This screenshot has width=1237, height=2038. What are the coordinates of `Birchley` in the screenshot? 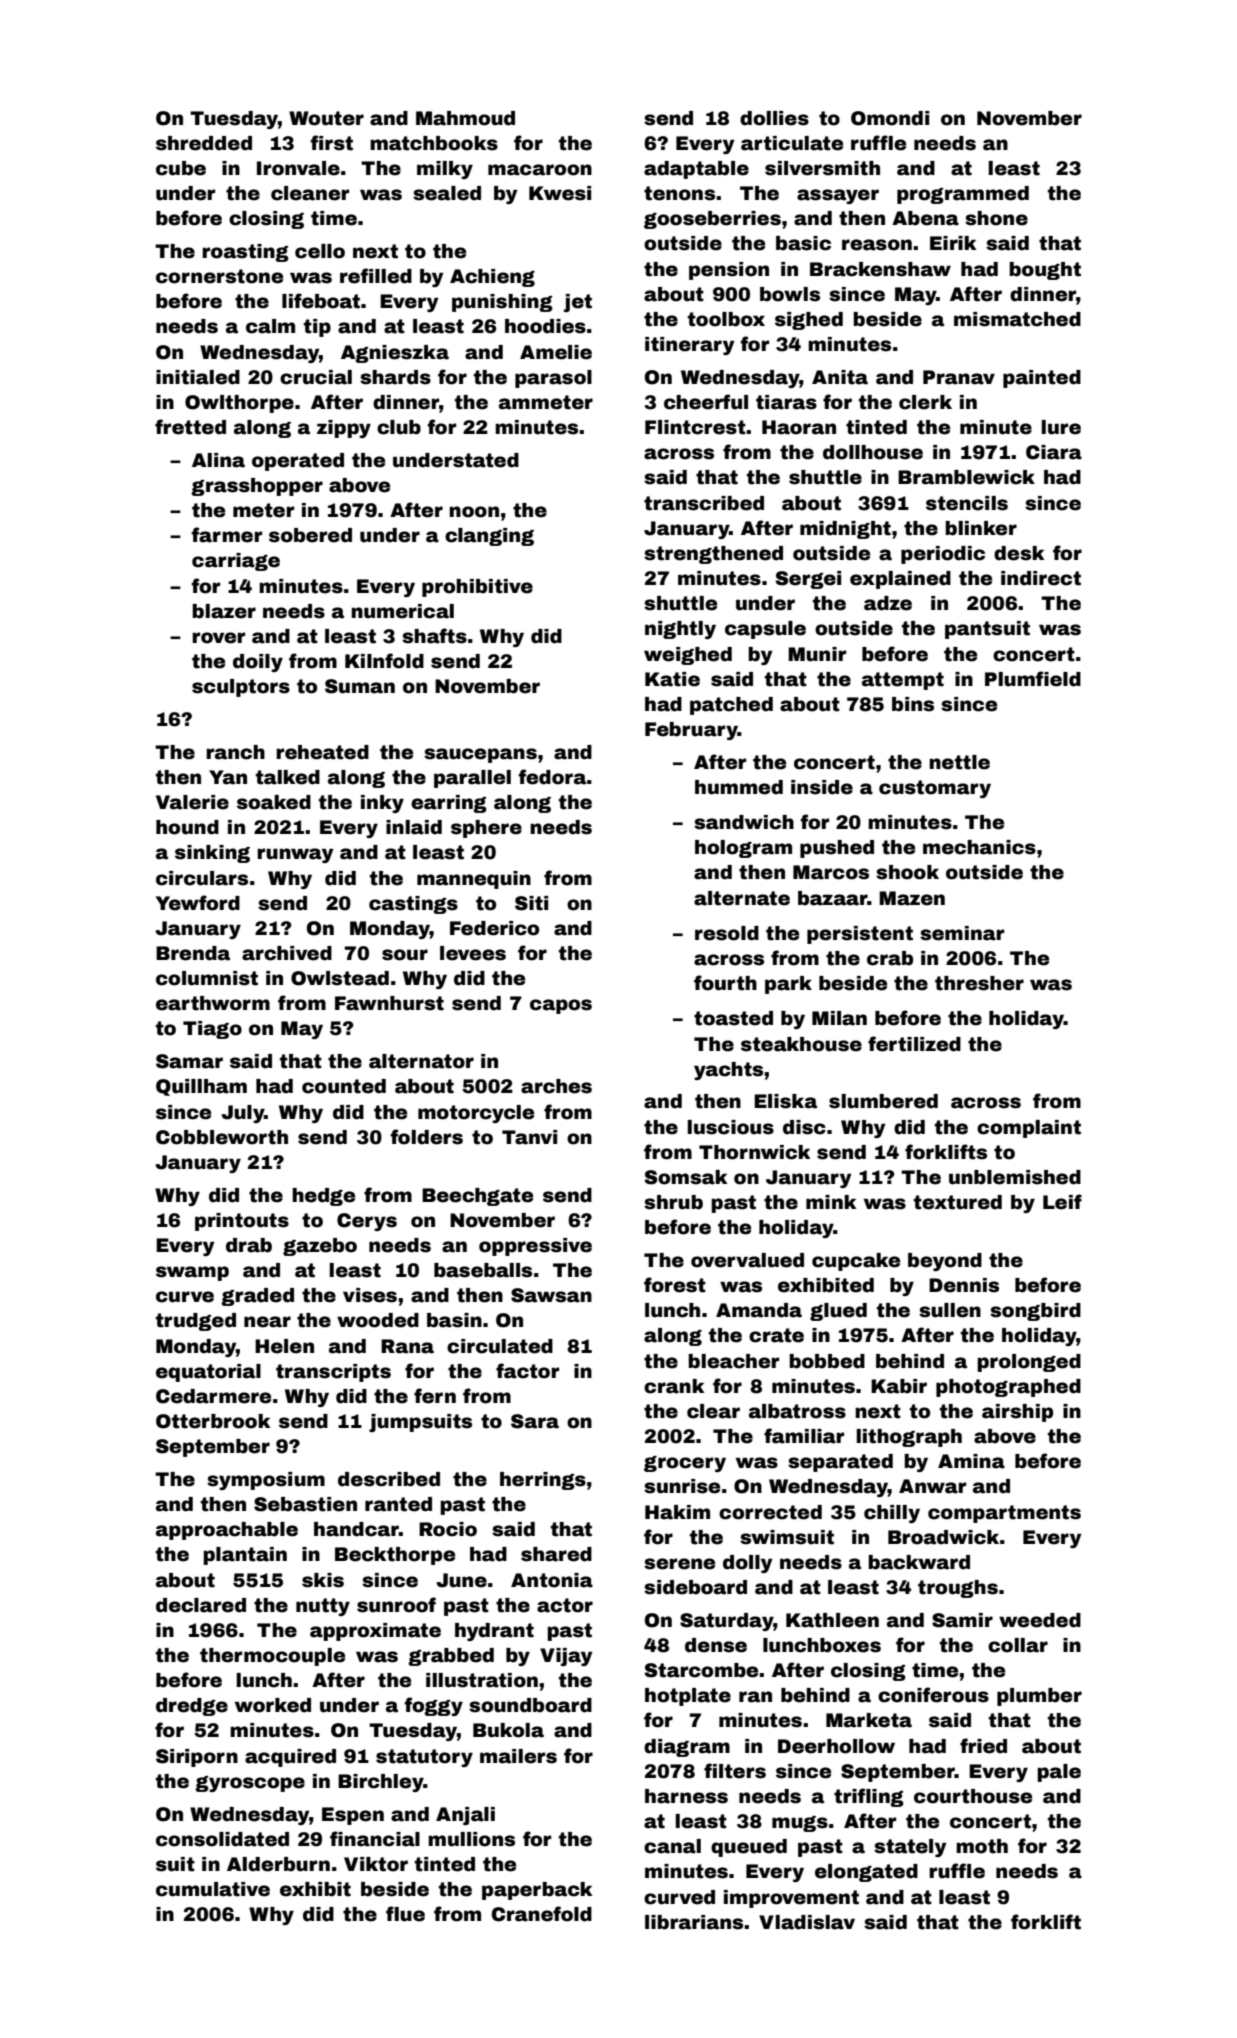 It's located at (380, 1783).
